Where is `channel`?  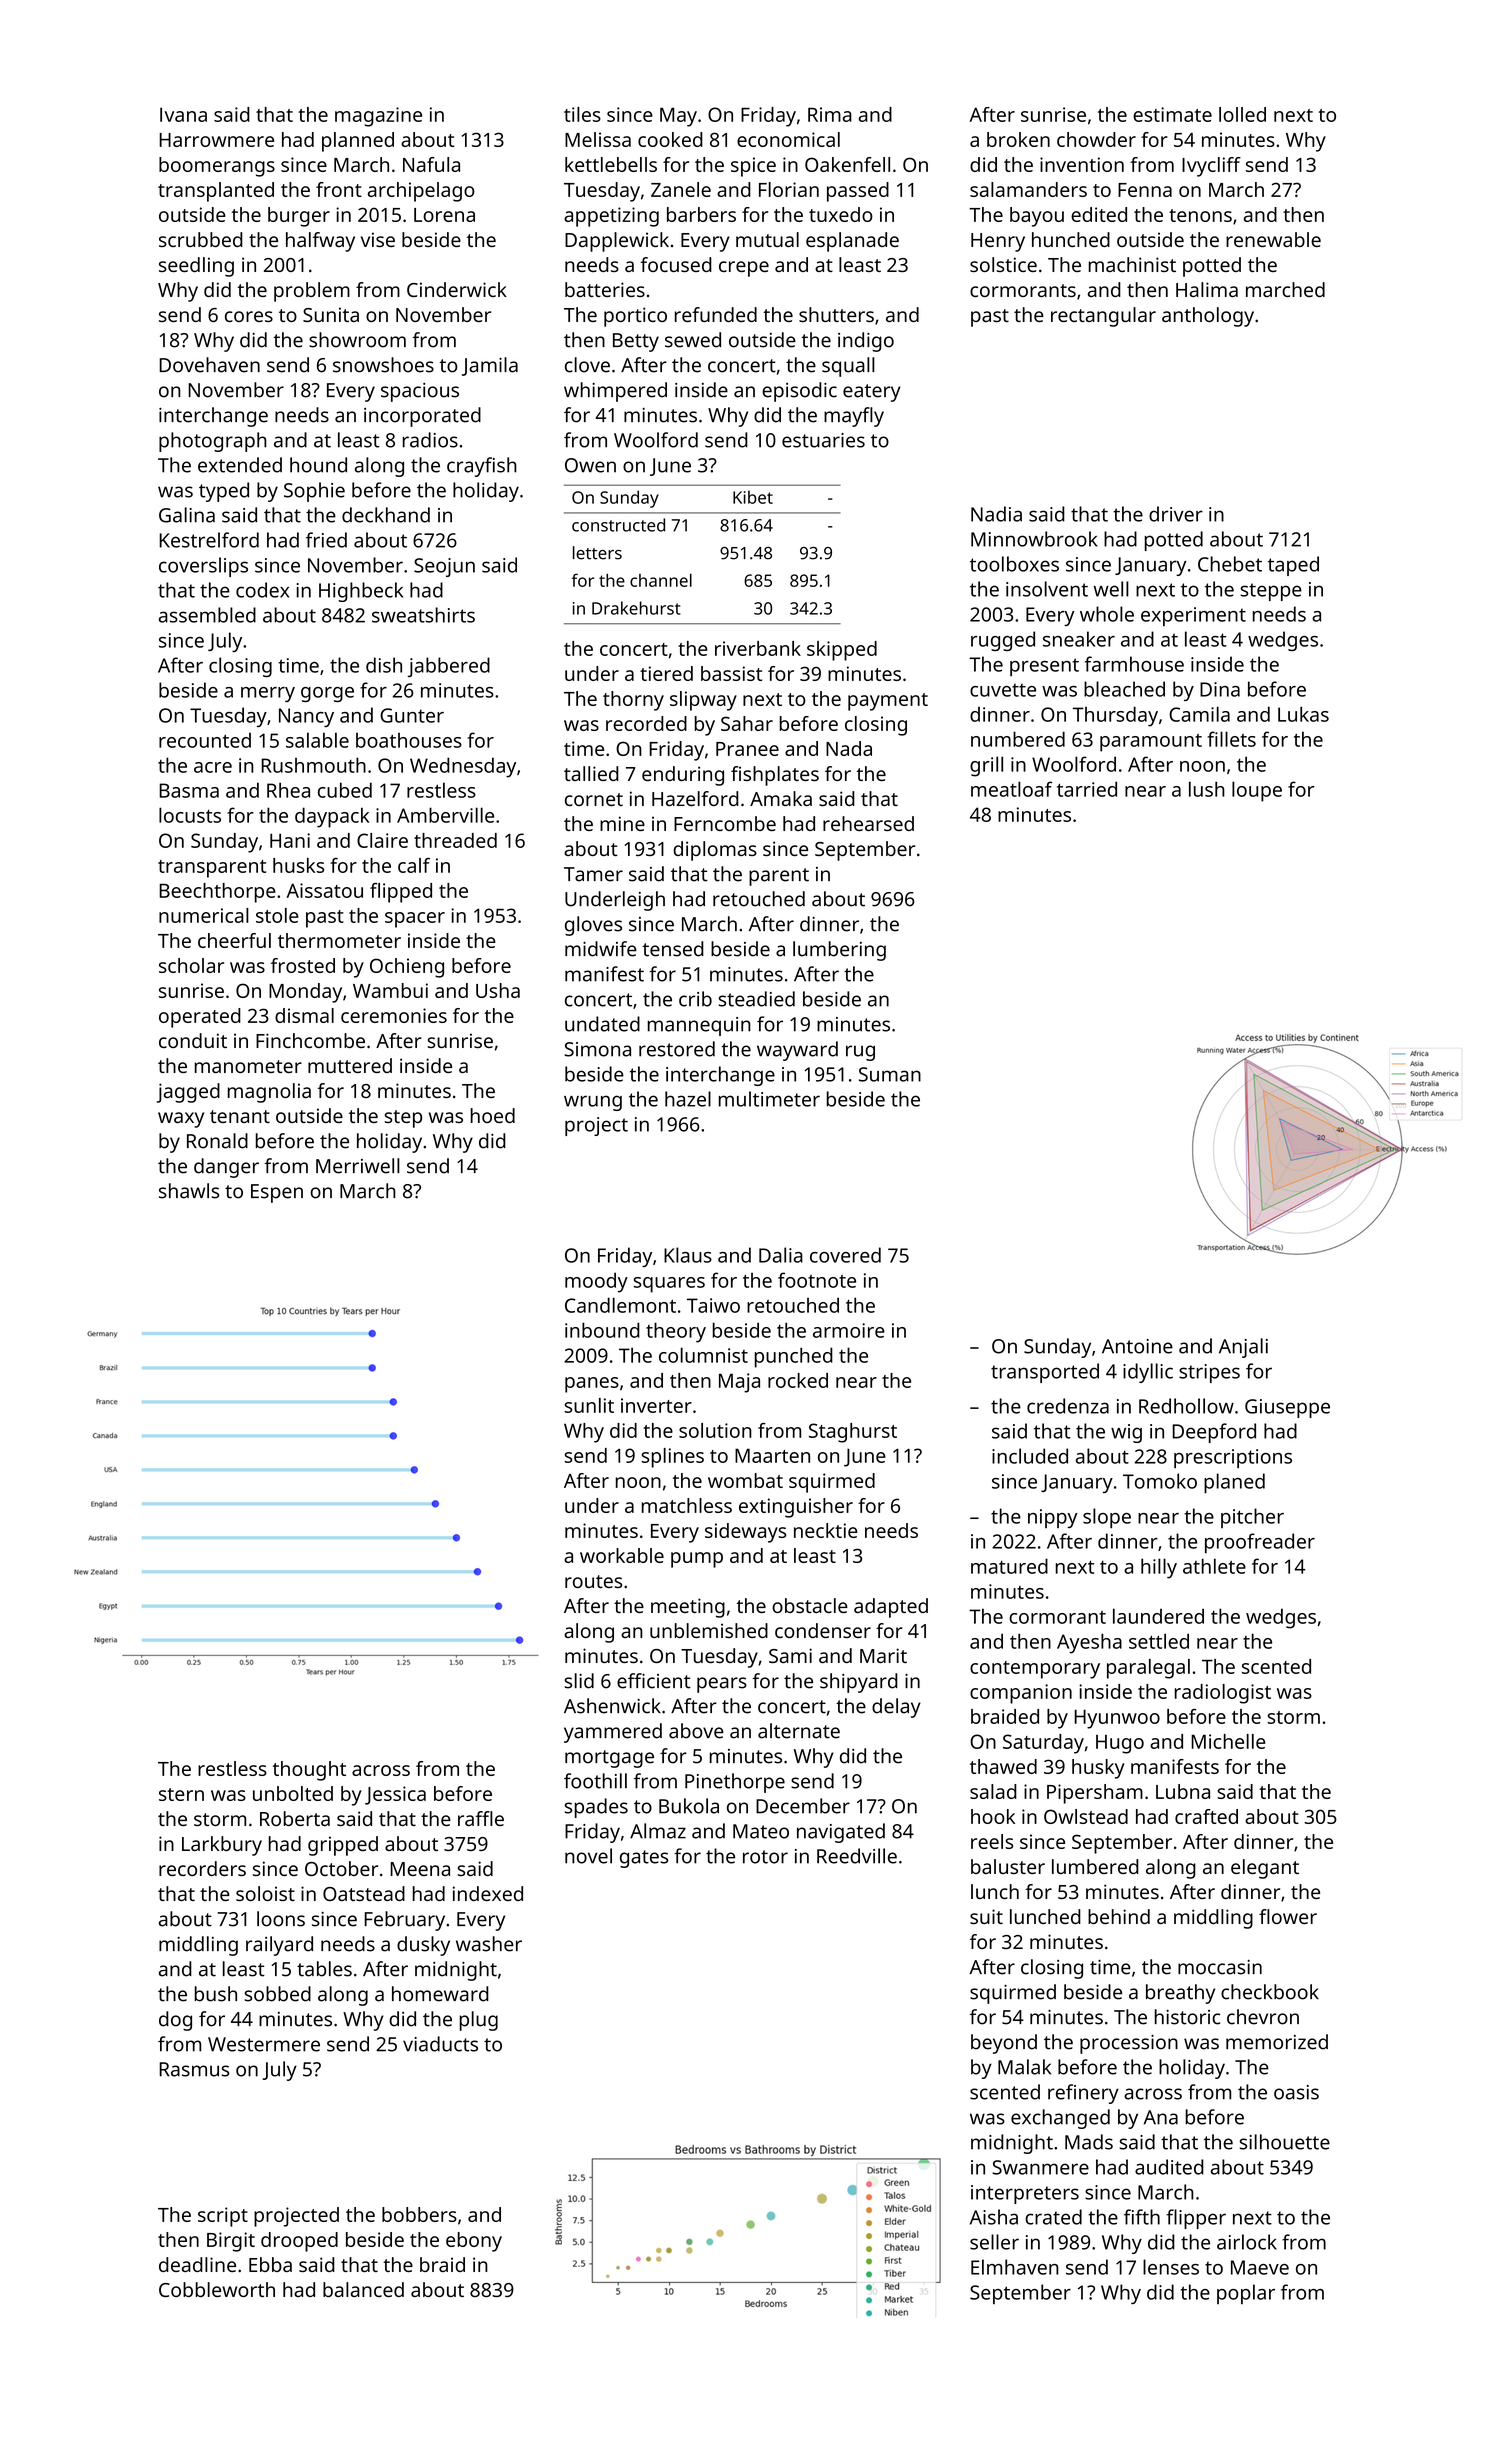
channel is located at coordinates (661, 580).
